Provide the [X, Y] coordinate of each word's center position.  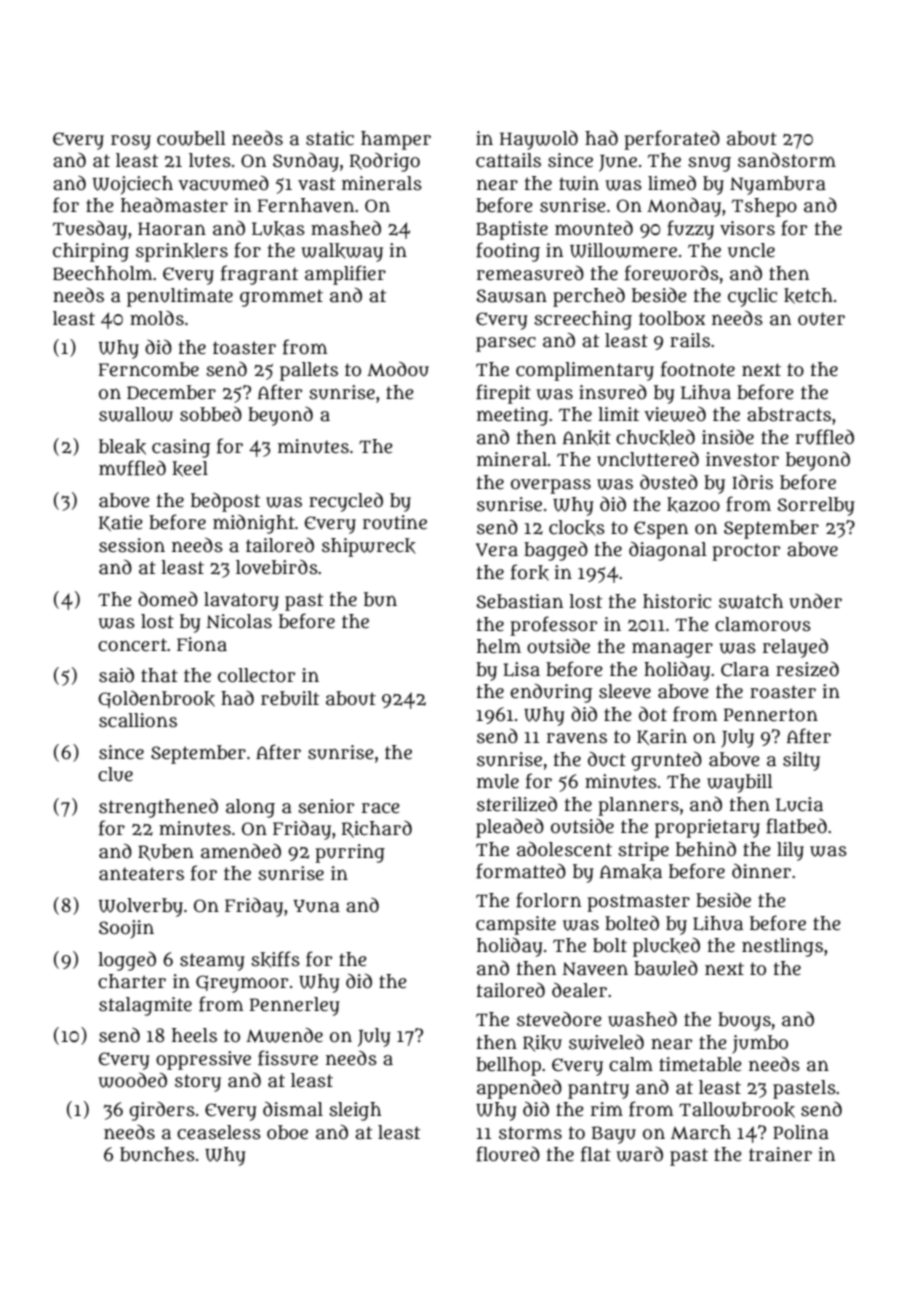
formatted [521, 871]
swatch [751, 601]
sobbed [211, 414]
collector [256, 675]
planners [638, 806]
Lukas [278, 229]
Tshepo [764, 207]
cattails [508, 160]
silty [801, 761]
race [381, 808]
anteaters [141, 874]
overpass [551, 486]
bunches [157, 1154]
